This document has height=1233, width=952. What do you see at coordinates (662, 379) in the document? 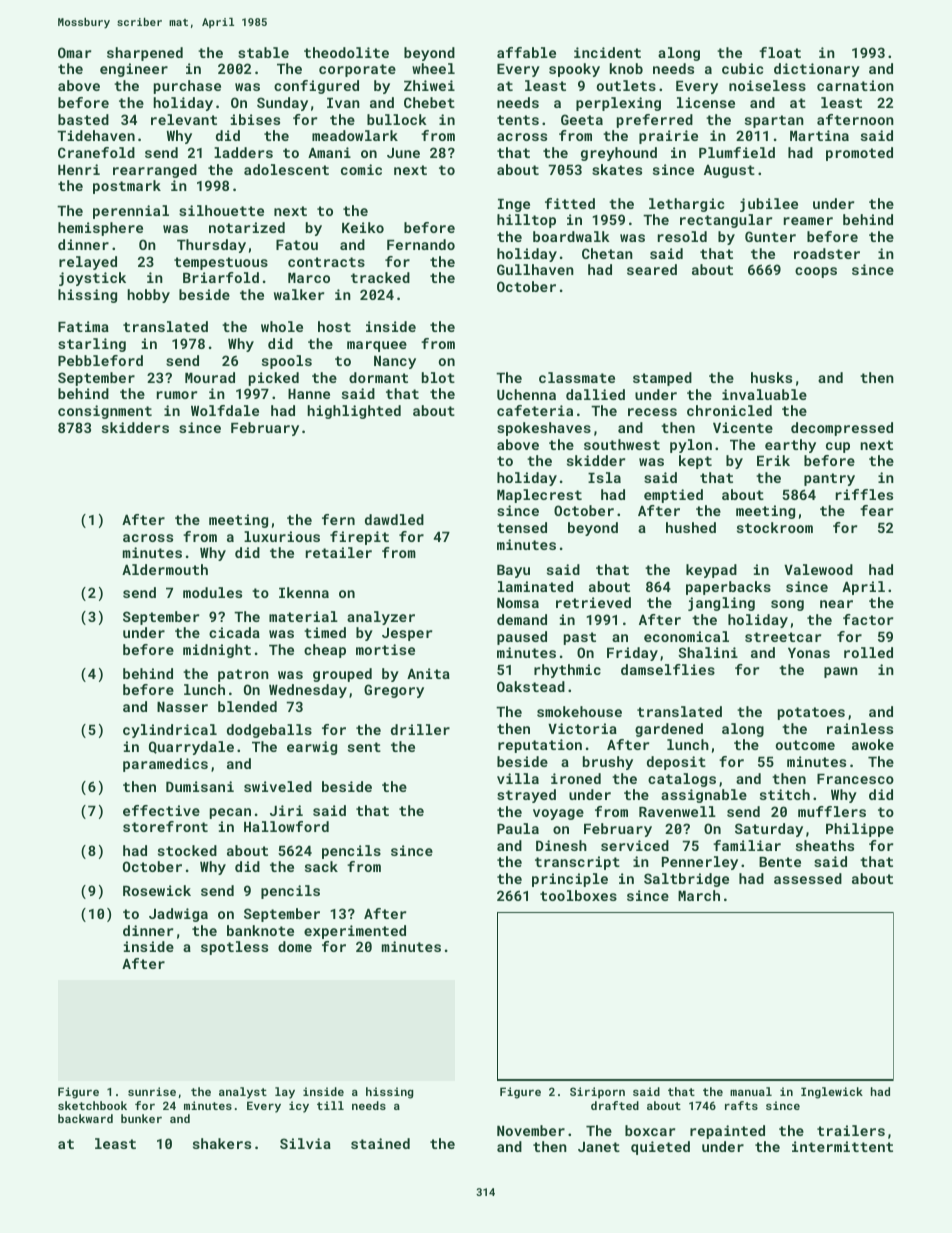
I see `stamped` at bounding box center [662, 379].
